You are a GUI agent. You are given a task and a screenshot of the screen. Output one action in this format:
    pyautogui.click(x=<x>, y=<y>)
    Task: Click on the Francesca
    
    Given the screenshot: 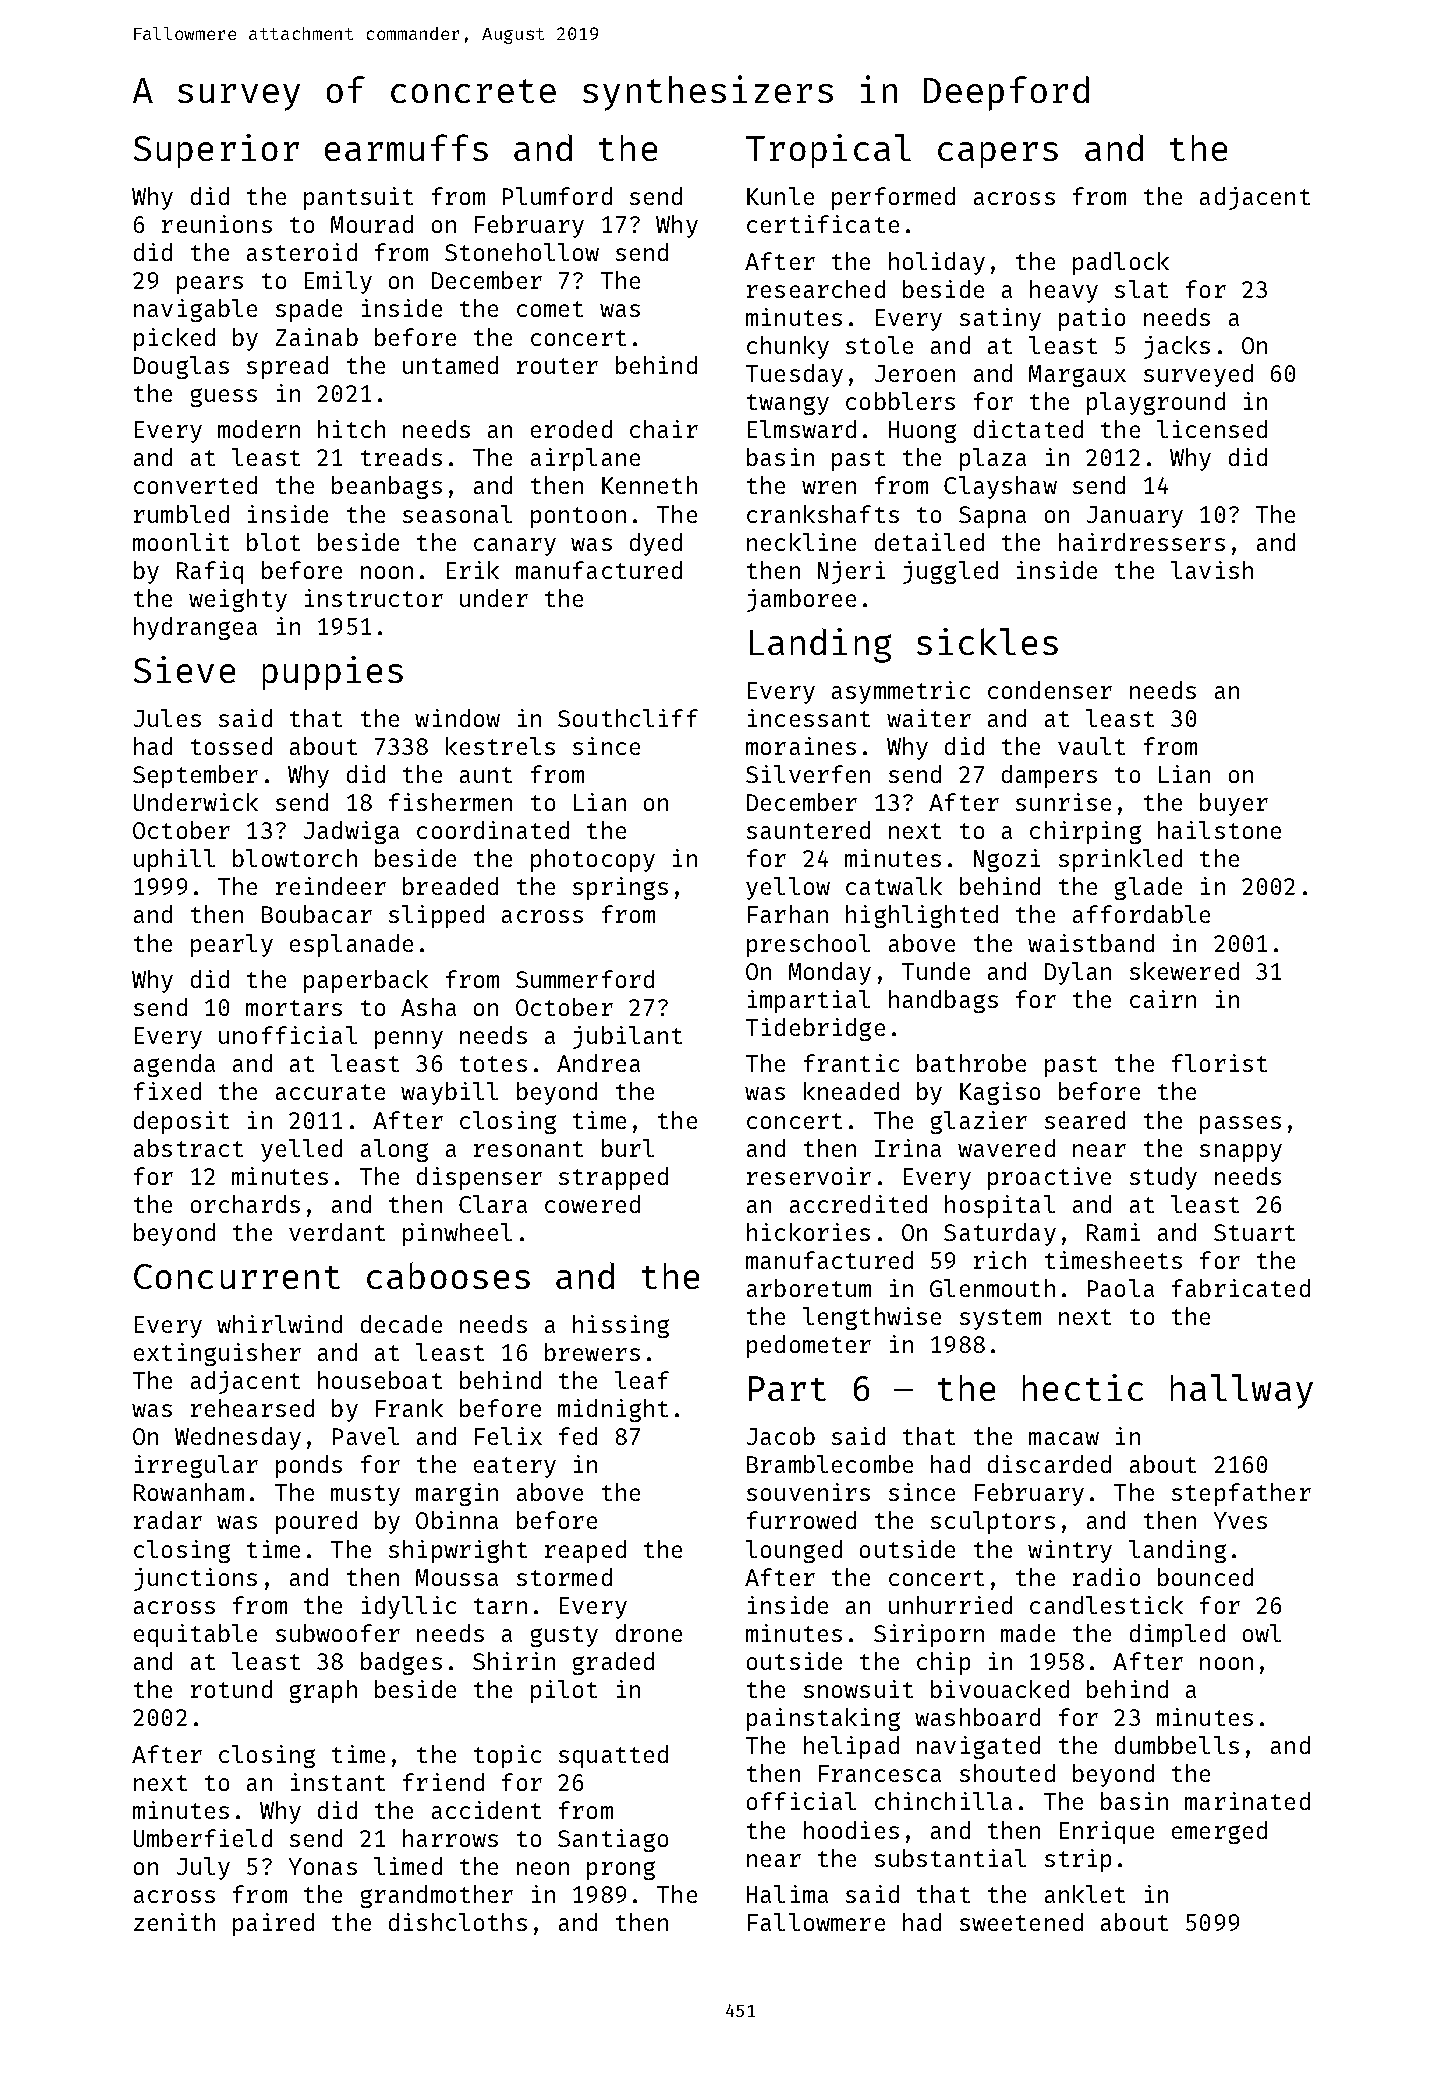 What is the action you would take?
    pyautogui.click(x=880, y=1773)
